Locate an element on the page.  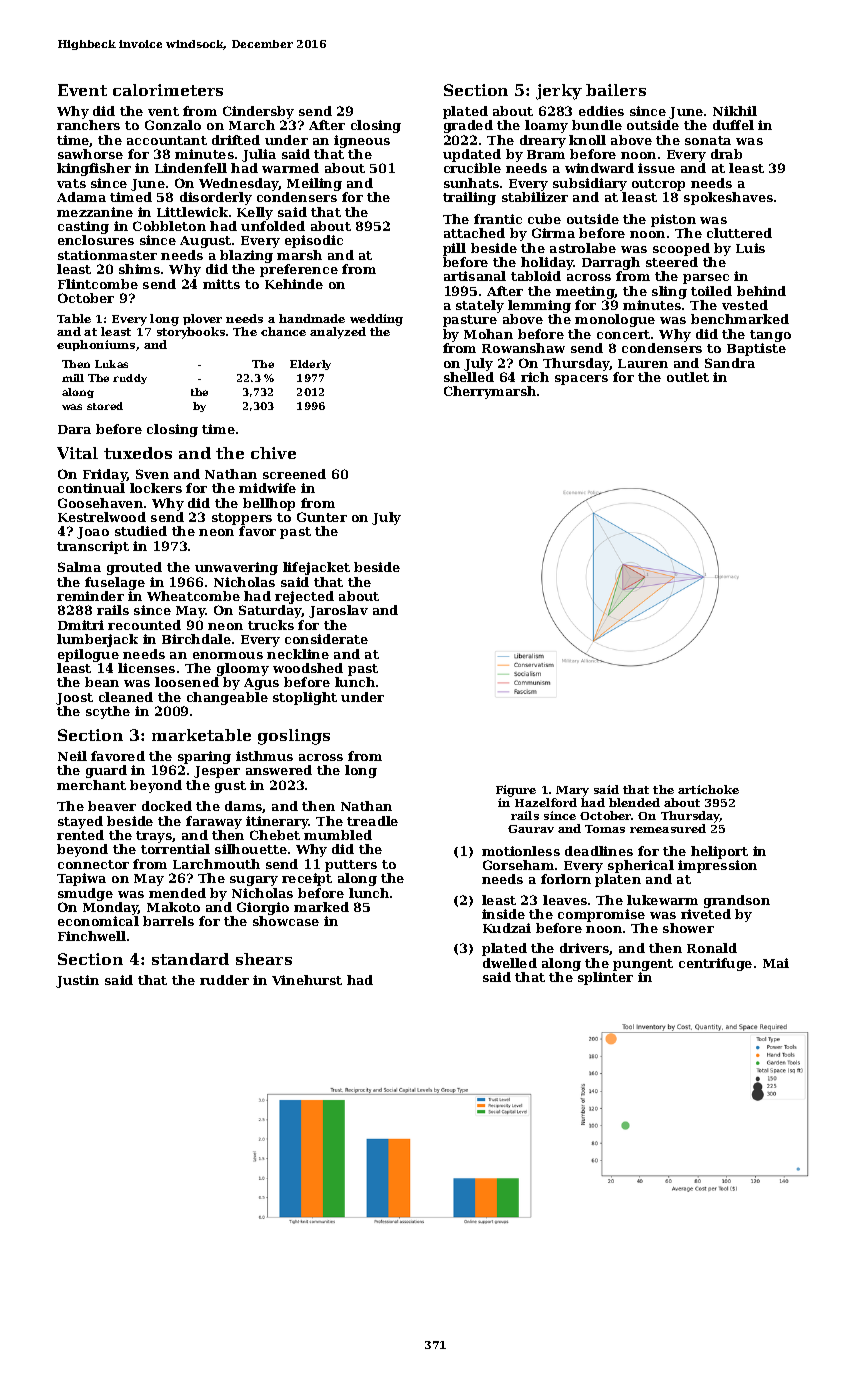
ruddy is located at coordinates (130, 379).
